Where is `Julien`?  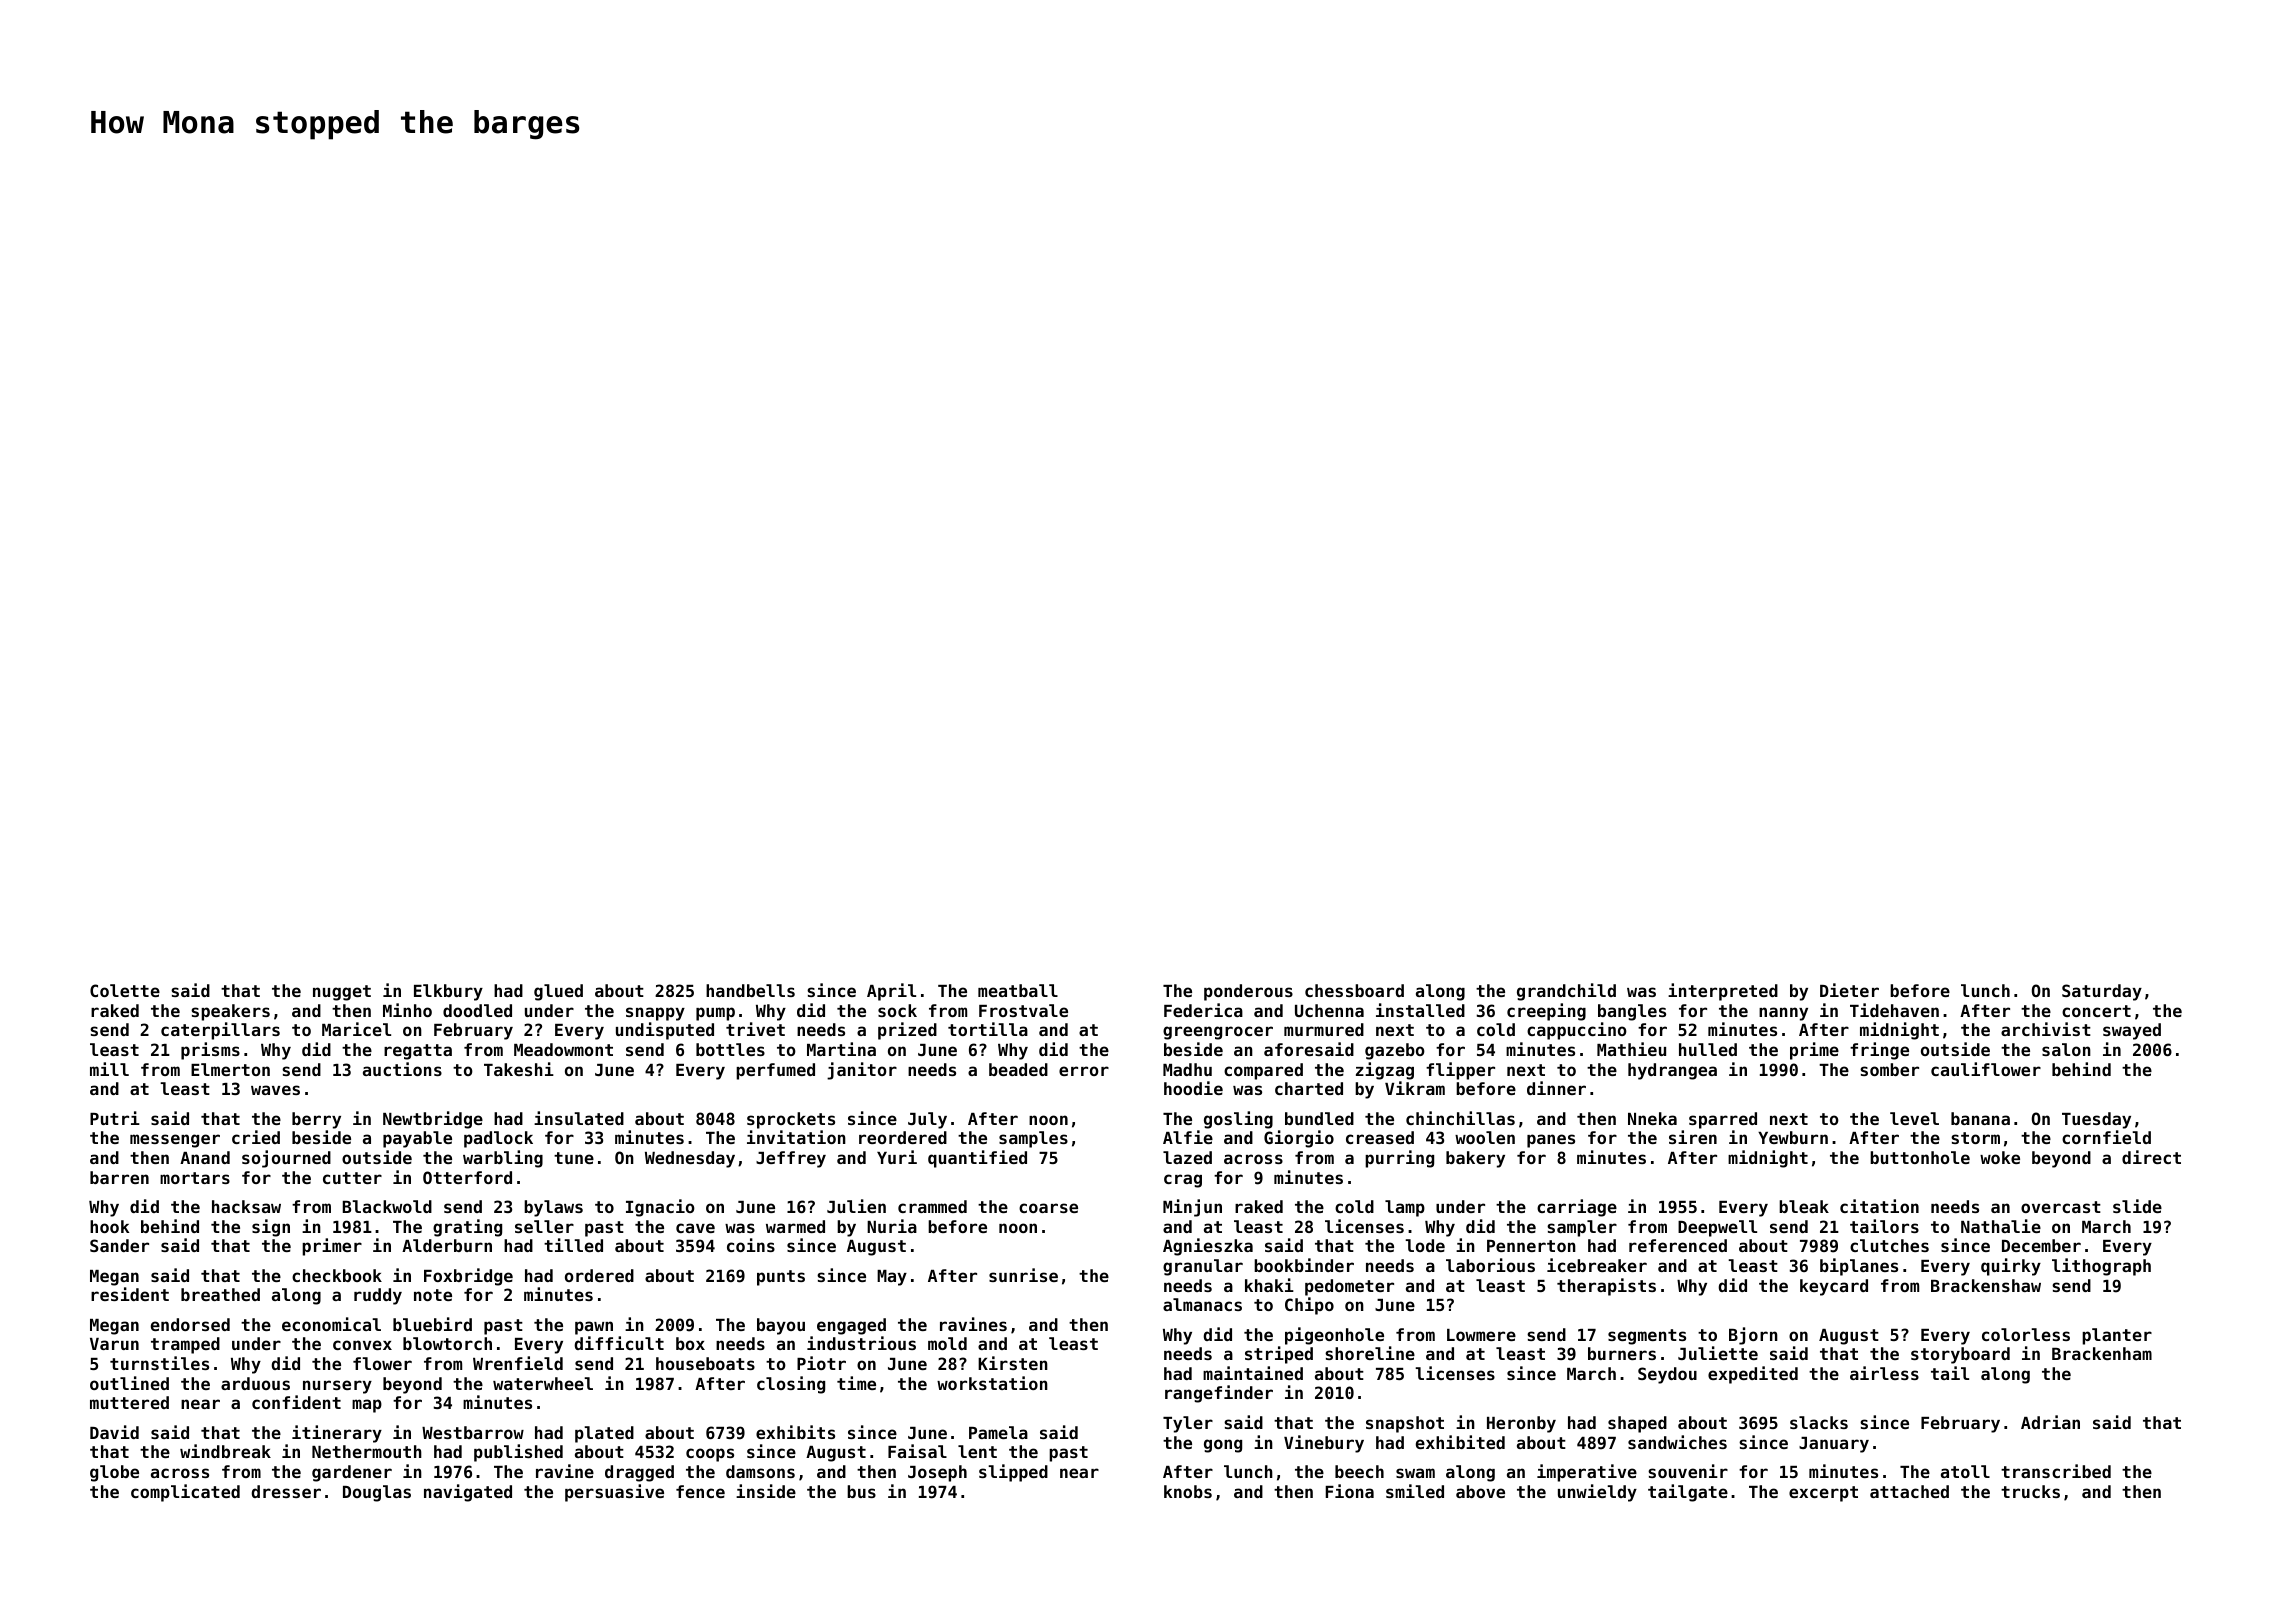 Julien is located at coordinates (856, 1206).
